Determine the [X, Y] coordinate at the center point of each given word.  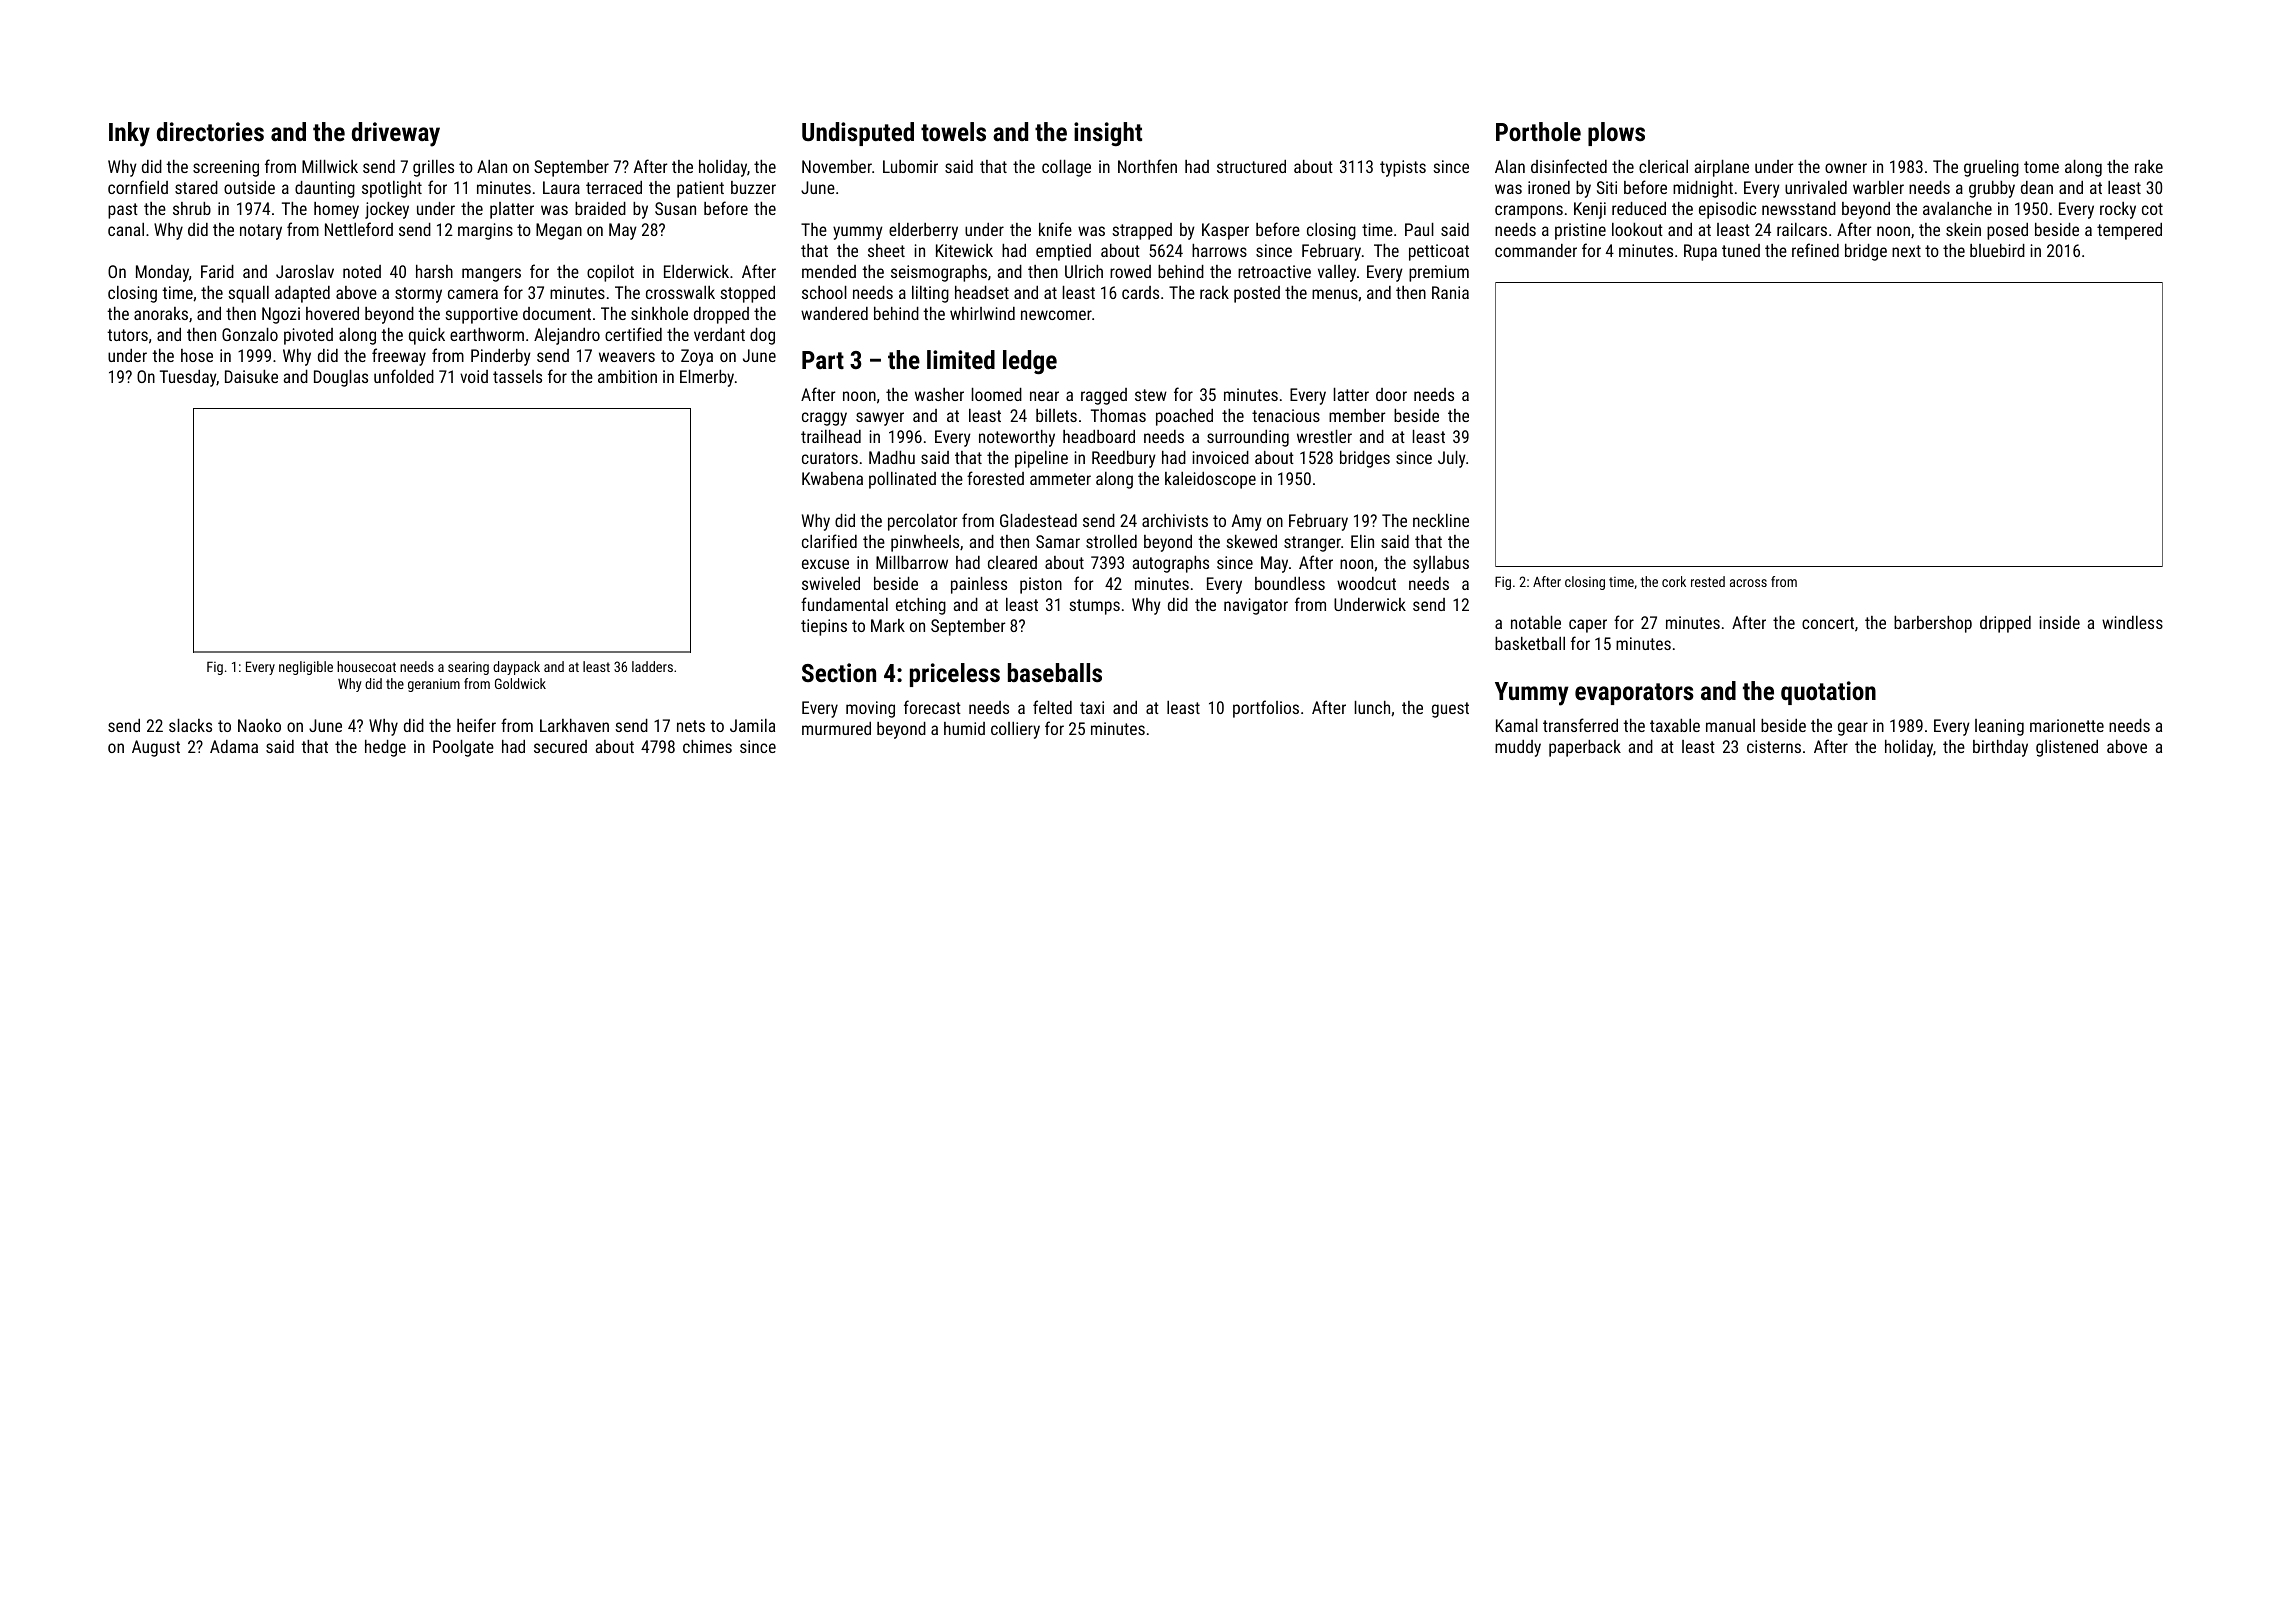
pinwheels [925, 543]
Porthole [1538, 131]
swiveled [831, 583]
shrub [192, 208]
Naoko [259, 725]
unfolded [404, 376]
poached [1184, 417]
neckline [1441, 520]
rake [2149, 166]
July [1452, 459]
